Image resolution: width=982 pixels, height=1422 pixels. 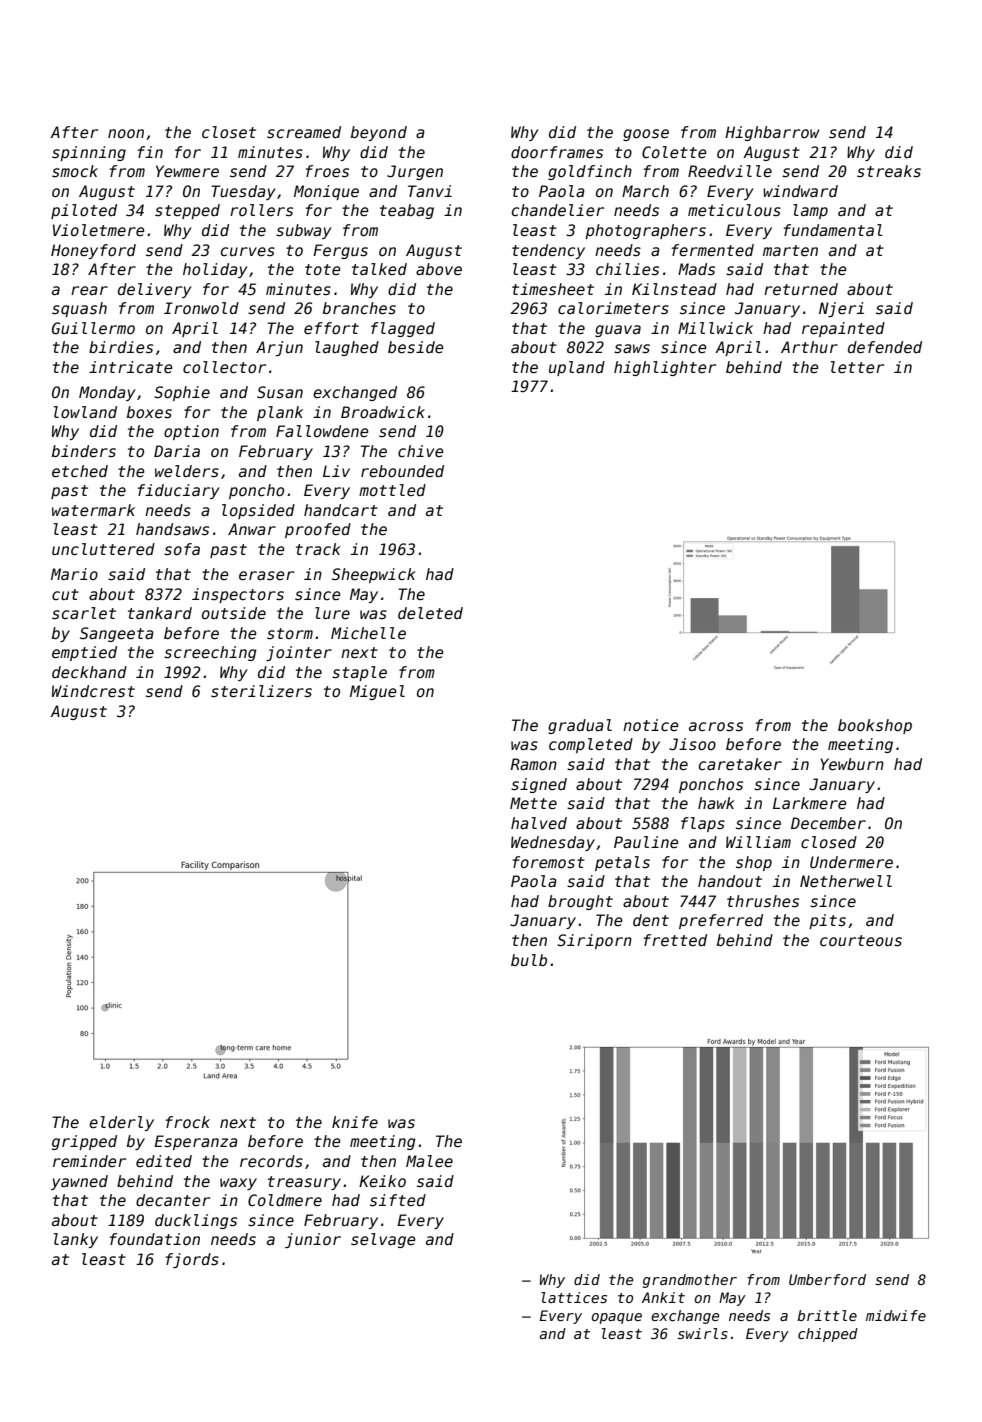 I want to click on Undermere, so click(x=851, y=862).
